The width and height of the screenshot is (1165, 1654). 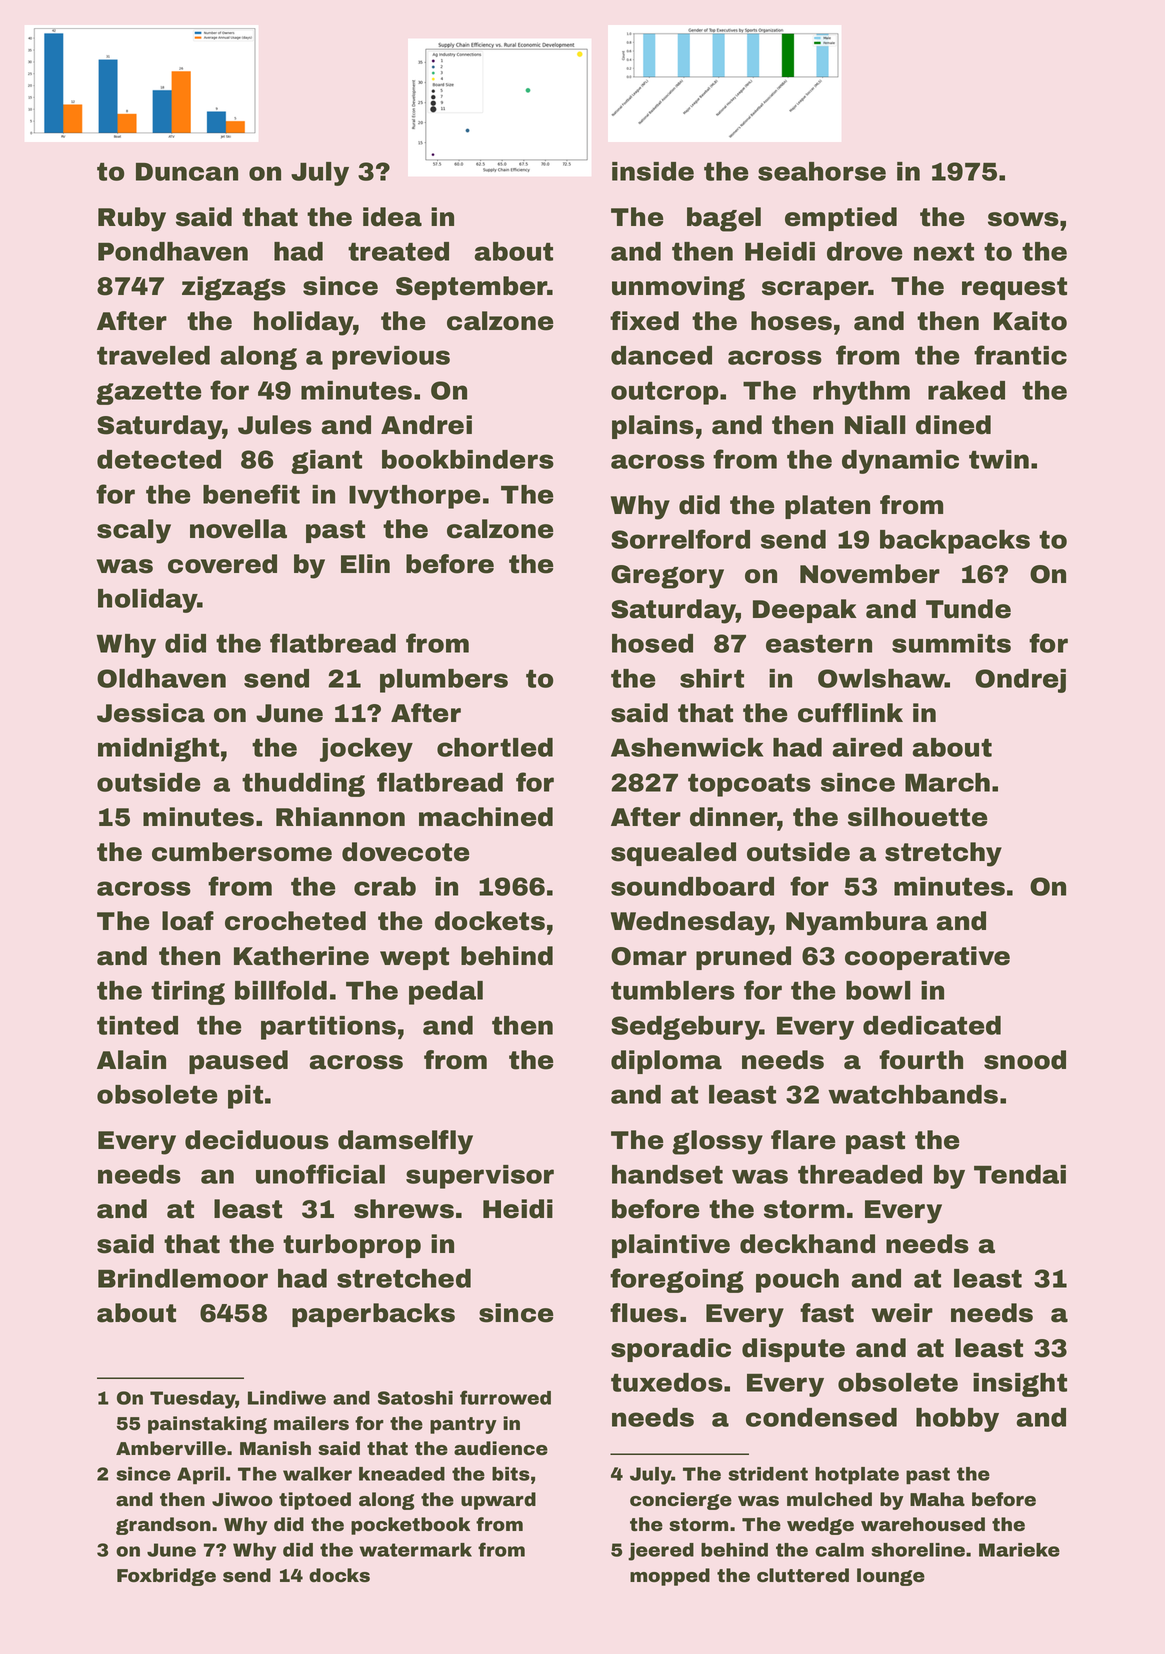 I want to click on next, so click(x=944, y=252).
